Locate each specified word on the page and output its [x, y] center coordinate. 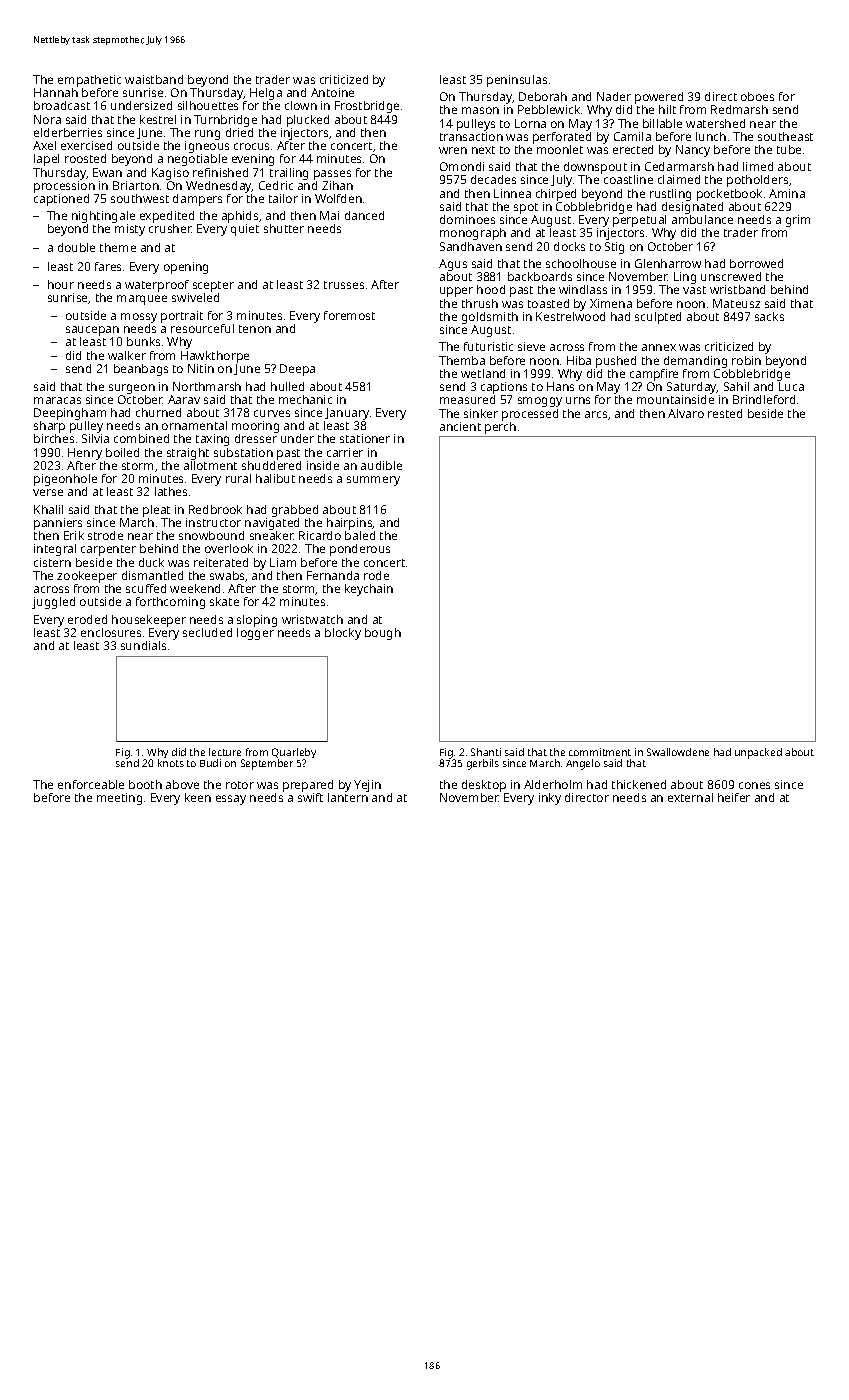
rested [725, 413]
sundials [143, 645]
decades [493, 179]
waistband [154, 79]
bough [383, 634]
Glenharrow [668, 263]
